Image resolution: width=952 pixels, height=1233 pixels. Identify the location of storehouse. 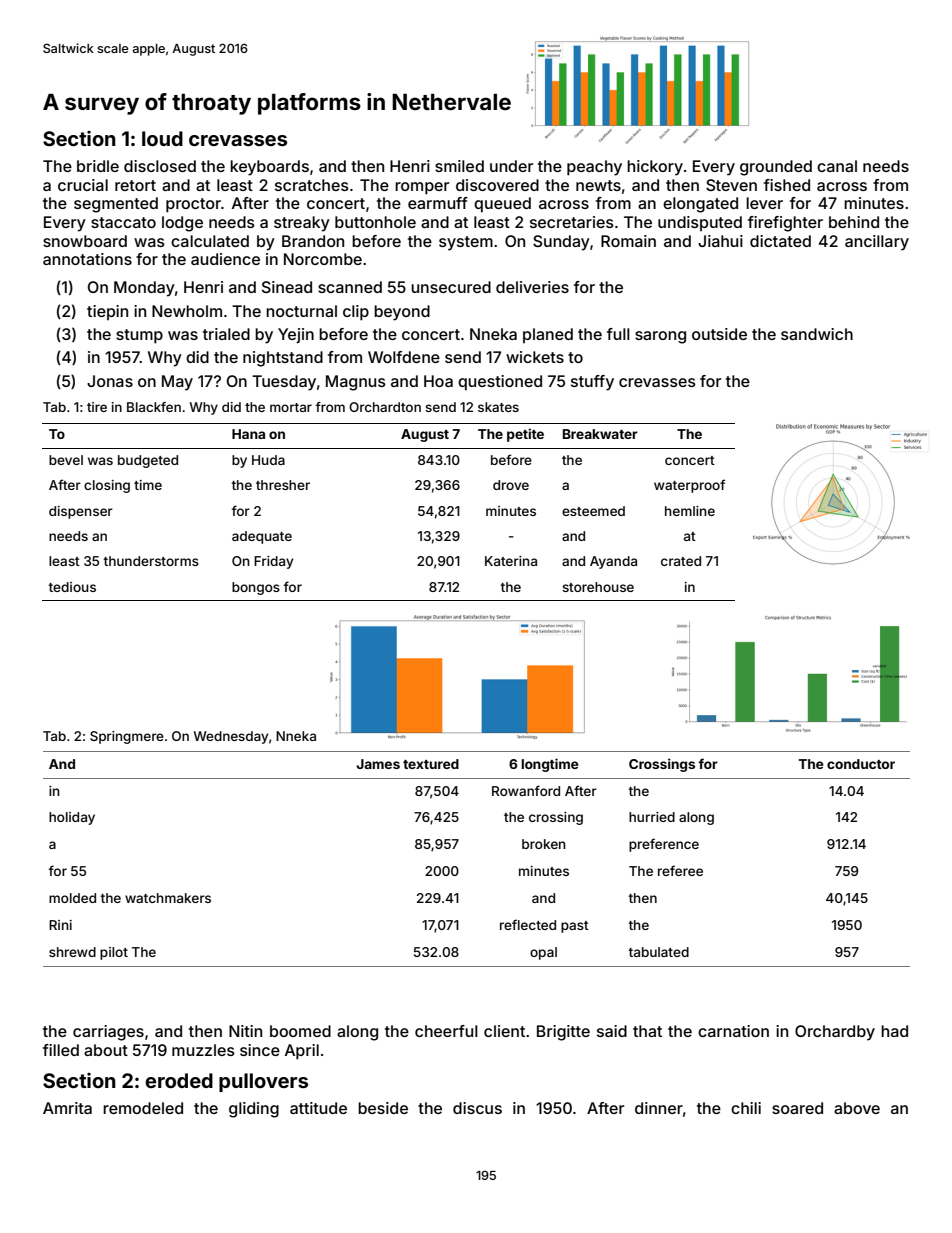
(598, 587).
